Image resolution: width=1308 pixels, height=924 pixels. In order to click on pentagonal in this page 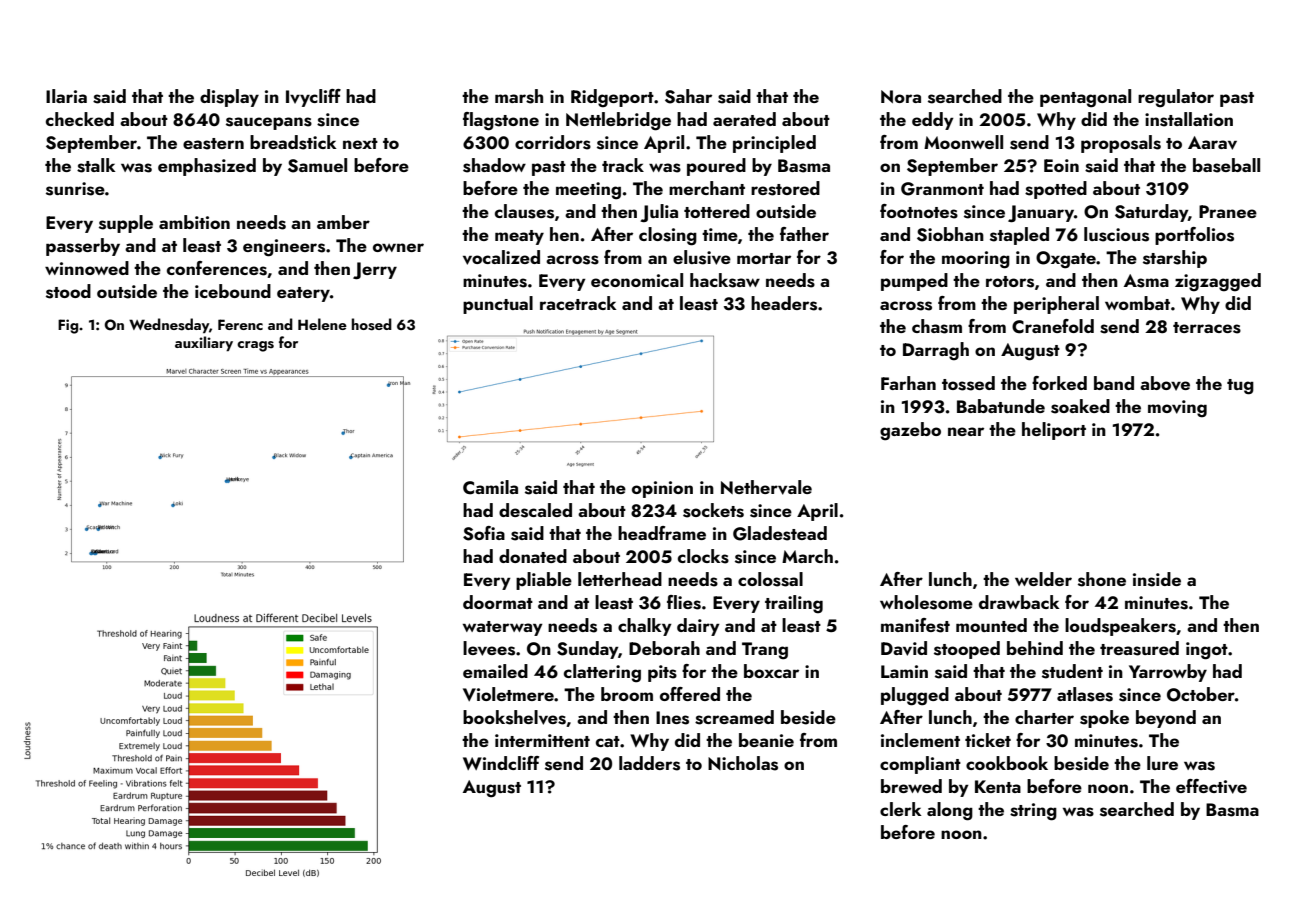, I will do `click(1085, 98)`.
